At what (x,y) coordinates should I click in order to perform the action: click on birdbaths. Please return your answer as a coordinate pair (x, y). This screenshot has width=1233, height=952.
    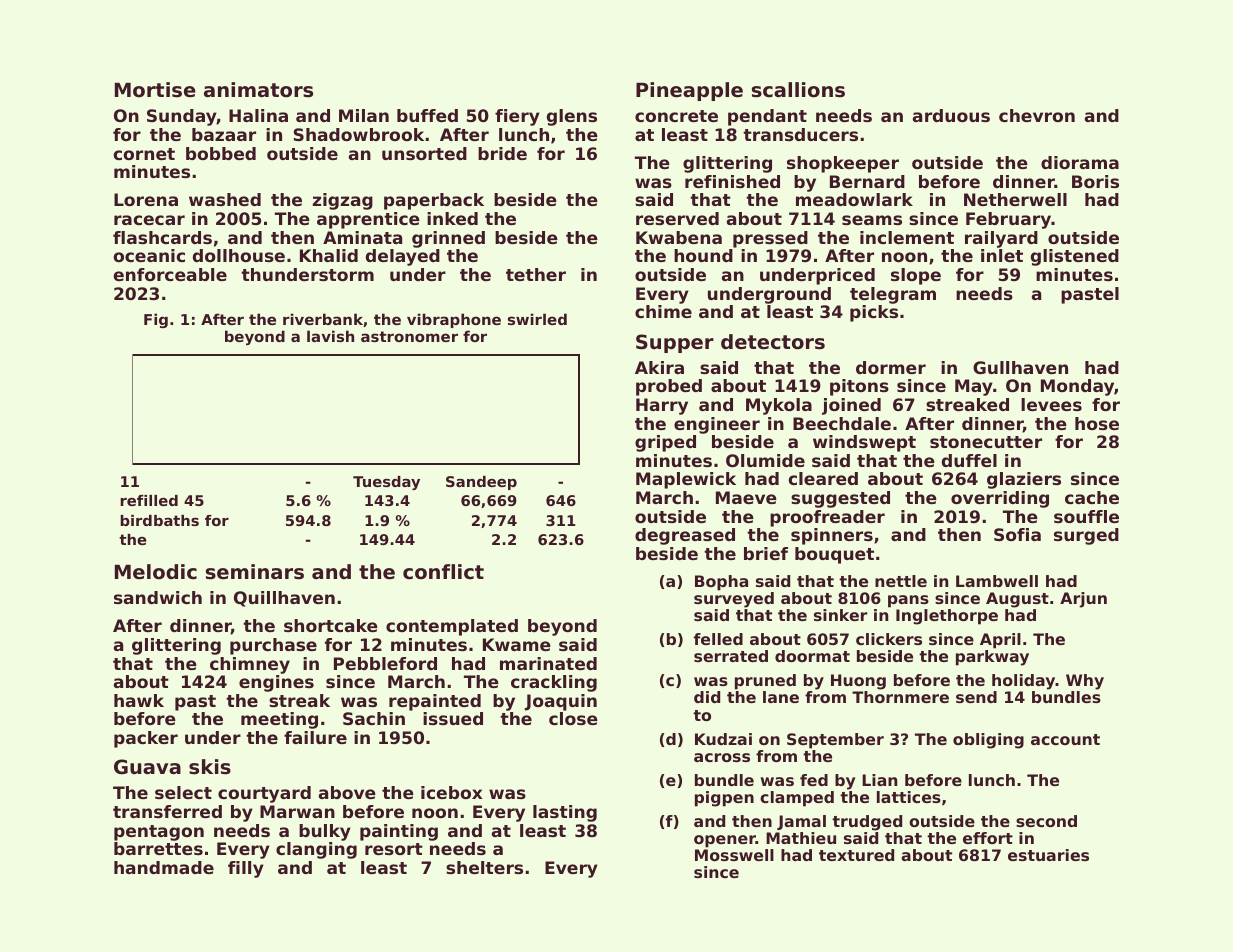
    Looking at the image, I should click on (159, 520).
